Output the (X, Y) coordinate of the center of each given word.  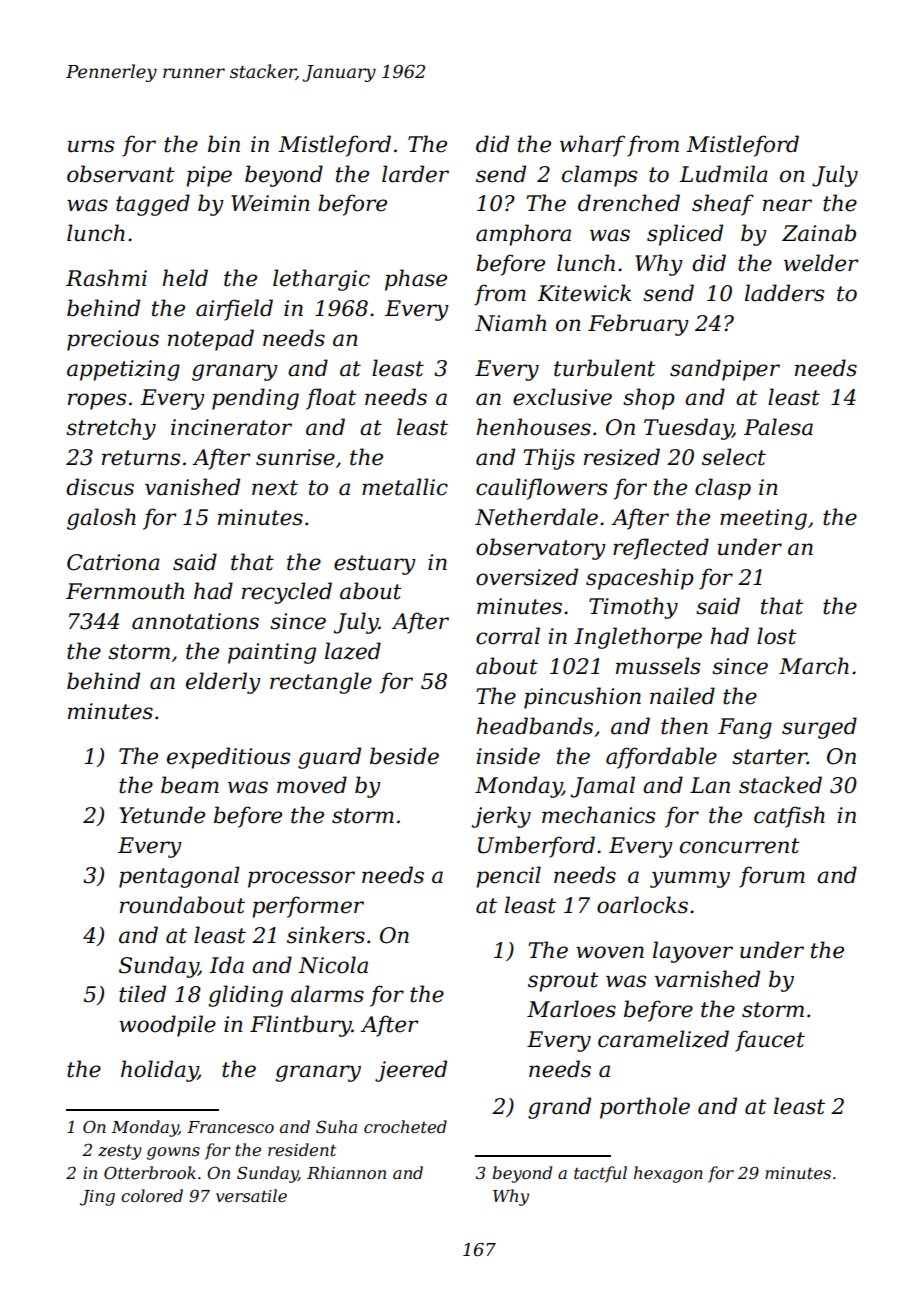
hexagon (668, 1174)
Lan (710, 785)
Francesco (230, 1127)
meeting (763, 519)
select (734, 457)
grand (559, 1108)
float (331, 399)
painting (272, 653)
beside (404, 756)
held (185, 278)
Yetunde (162, 815)
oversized (527, 577)
